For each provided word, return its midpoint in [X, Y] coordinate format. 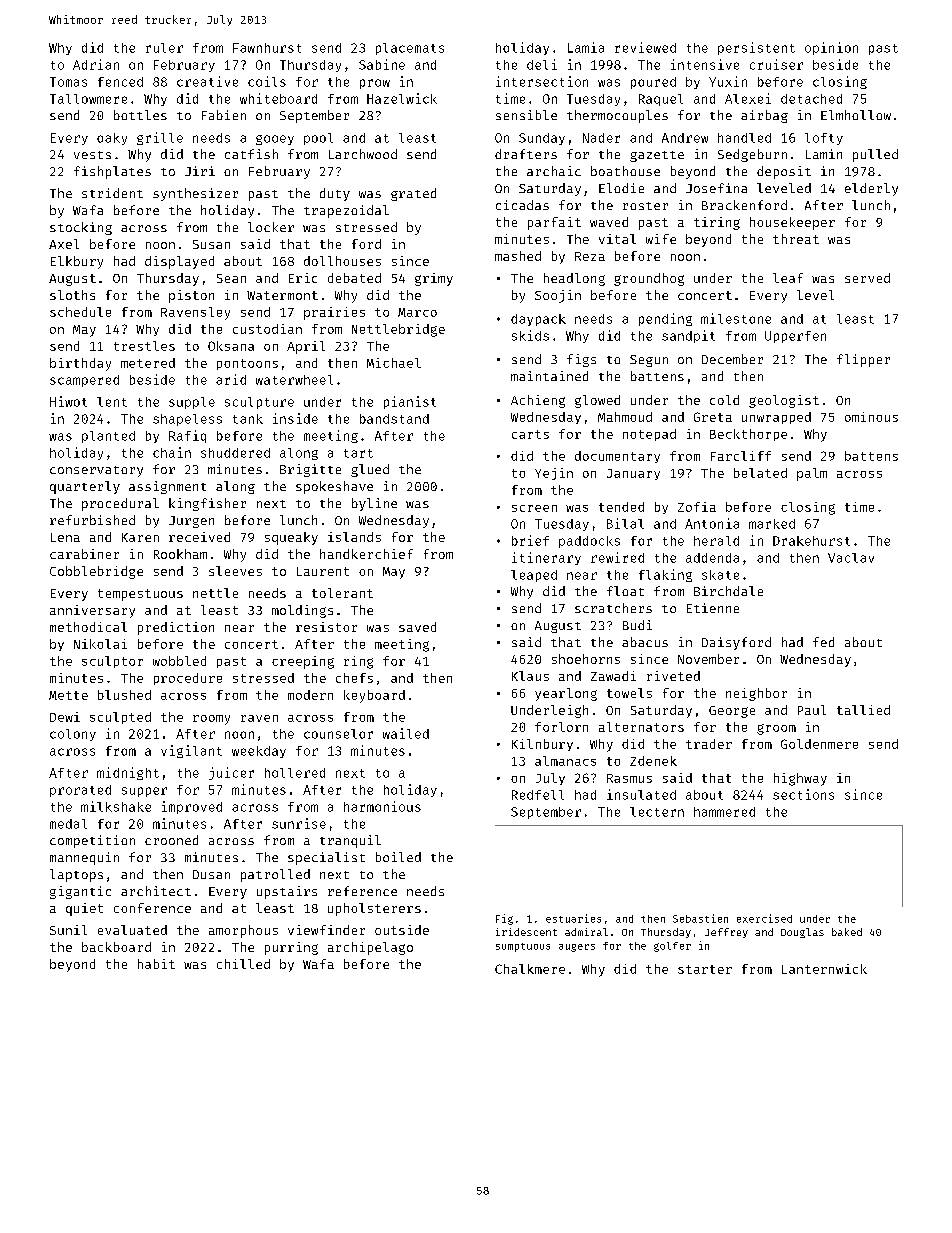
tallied [863, 710]
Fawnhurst [267, 48]
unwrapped [776, 418]
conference [152, 908]
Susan [211, 244]
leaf [788, 278]
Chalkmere [530, 969]
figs [581, 360]
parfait [554, 223]
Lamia [586, 47]
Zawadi [613, 676]
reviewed [645, 47]
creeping [303, 662]
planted [108, 437]
